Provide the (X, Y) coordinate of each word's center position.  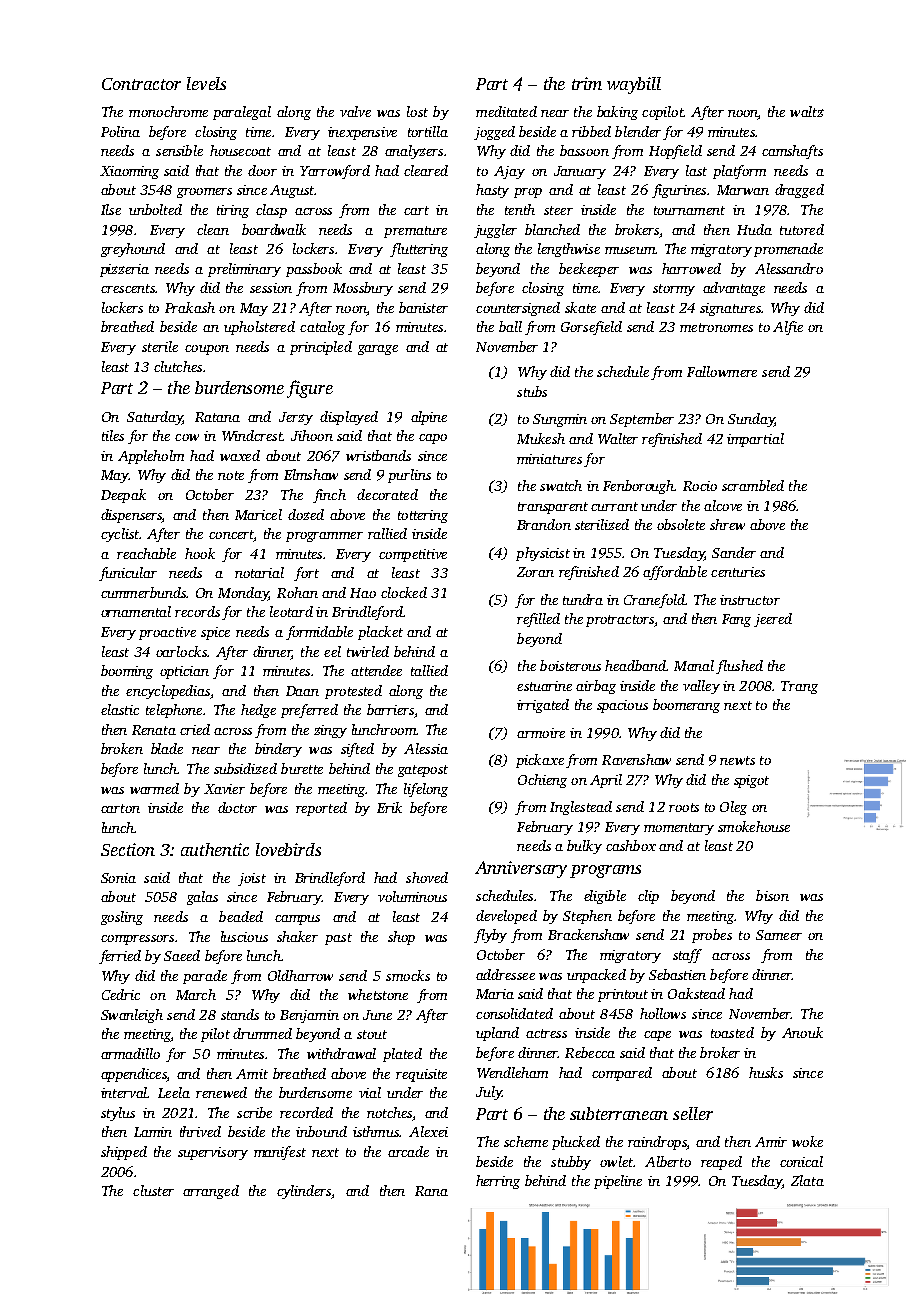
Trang (799, 687)
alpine (429, 418)
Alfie (788, 328)
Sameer (779, 935)
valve (355, 111)
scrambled (753, 485)
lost (417, 111)
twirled (368, 651)
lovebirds (288, 849)
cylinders (304, 1192)
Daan (302, 691)
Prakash (190, 307)
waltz (807, 111)
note (231, 475)
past (338, 939)
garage (378, 350)
